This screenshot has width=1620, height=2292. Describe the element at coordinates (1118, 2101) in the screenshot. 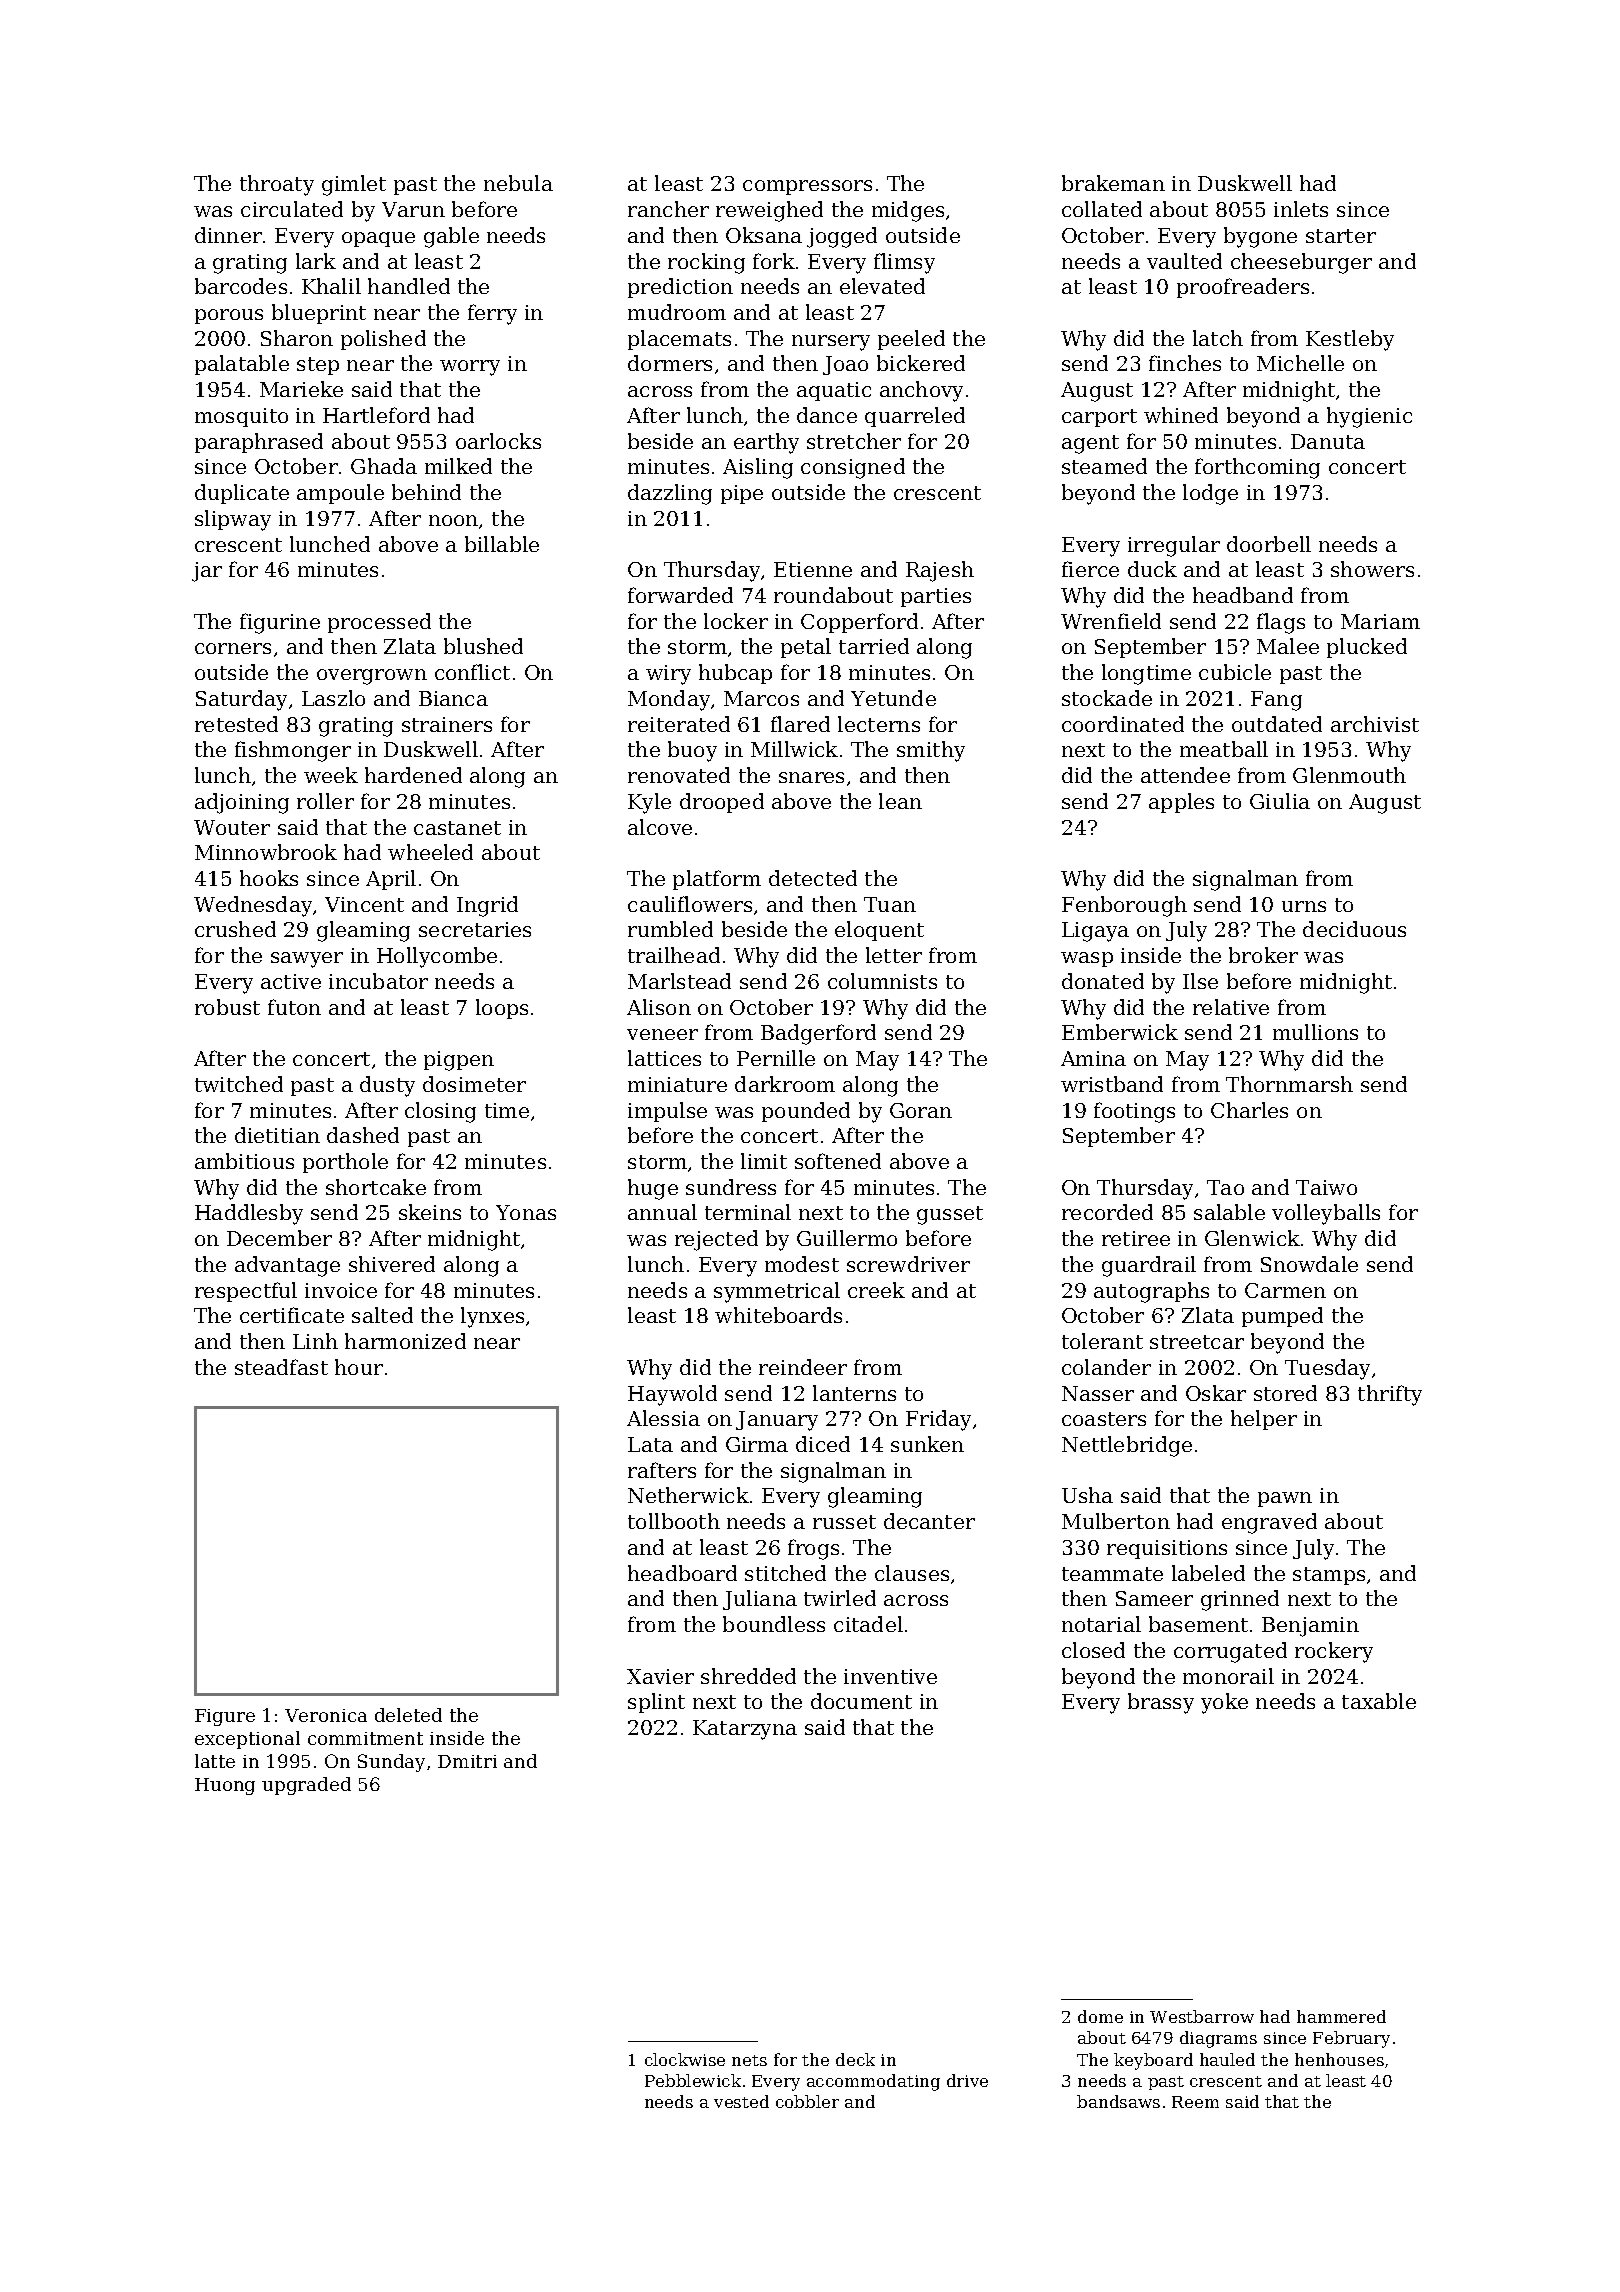

I see `bandsaws` at that location.
